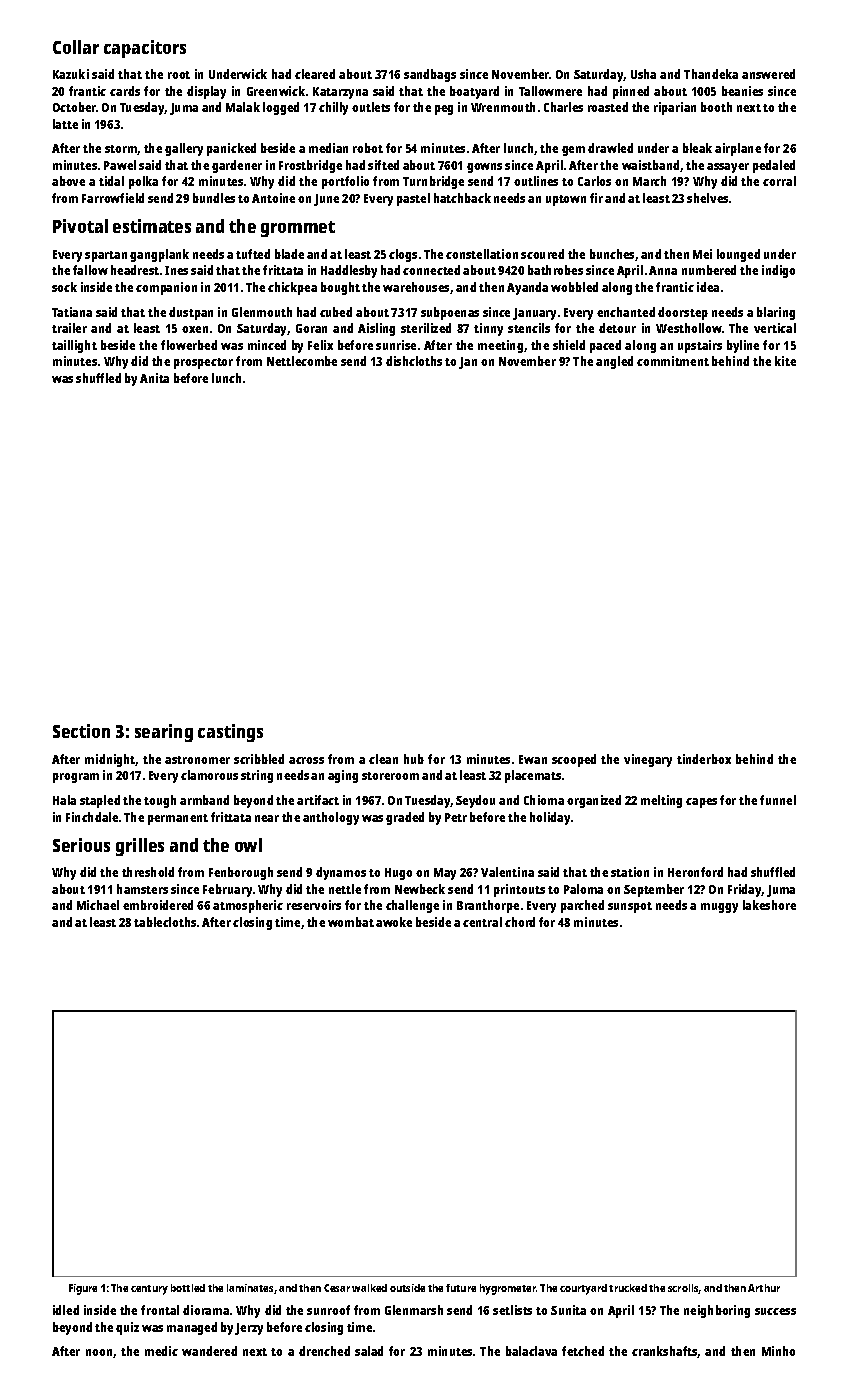 This screenshot has width=849, height=1400. What do you see at coordinates (165, 922) in the screenshot?
I see `tablecloths` at bounding box center [165, 922].
